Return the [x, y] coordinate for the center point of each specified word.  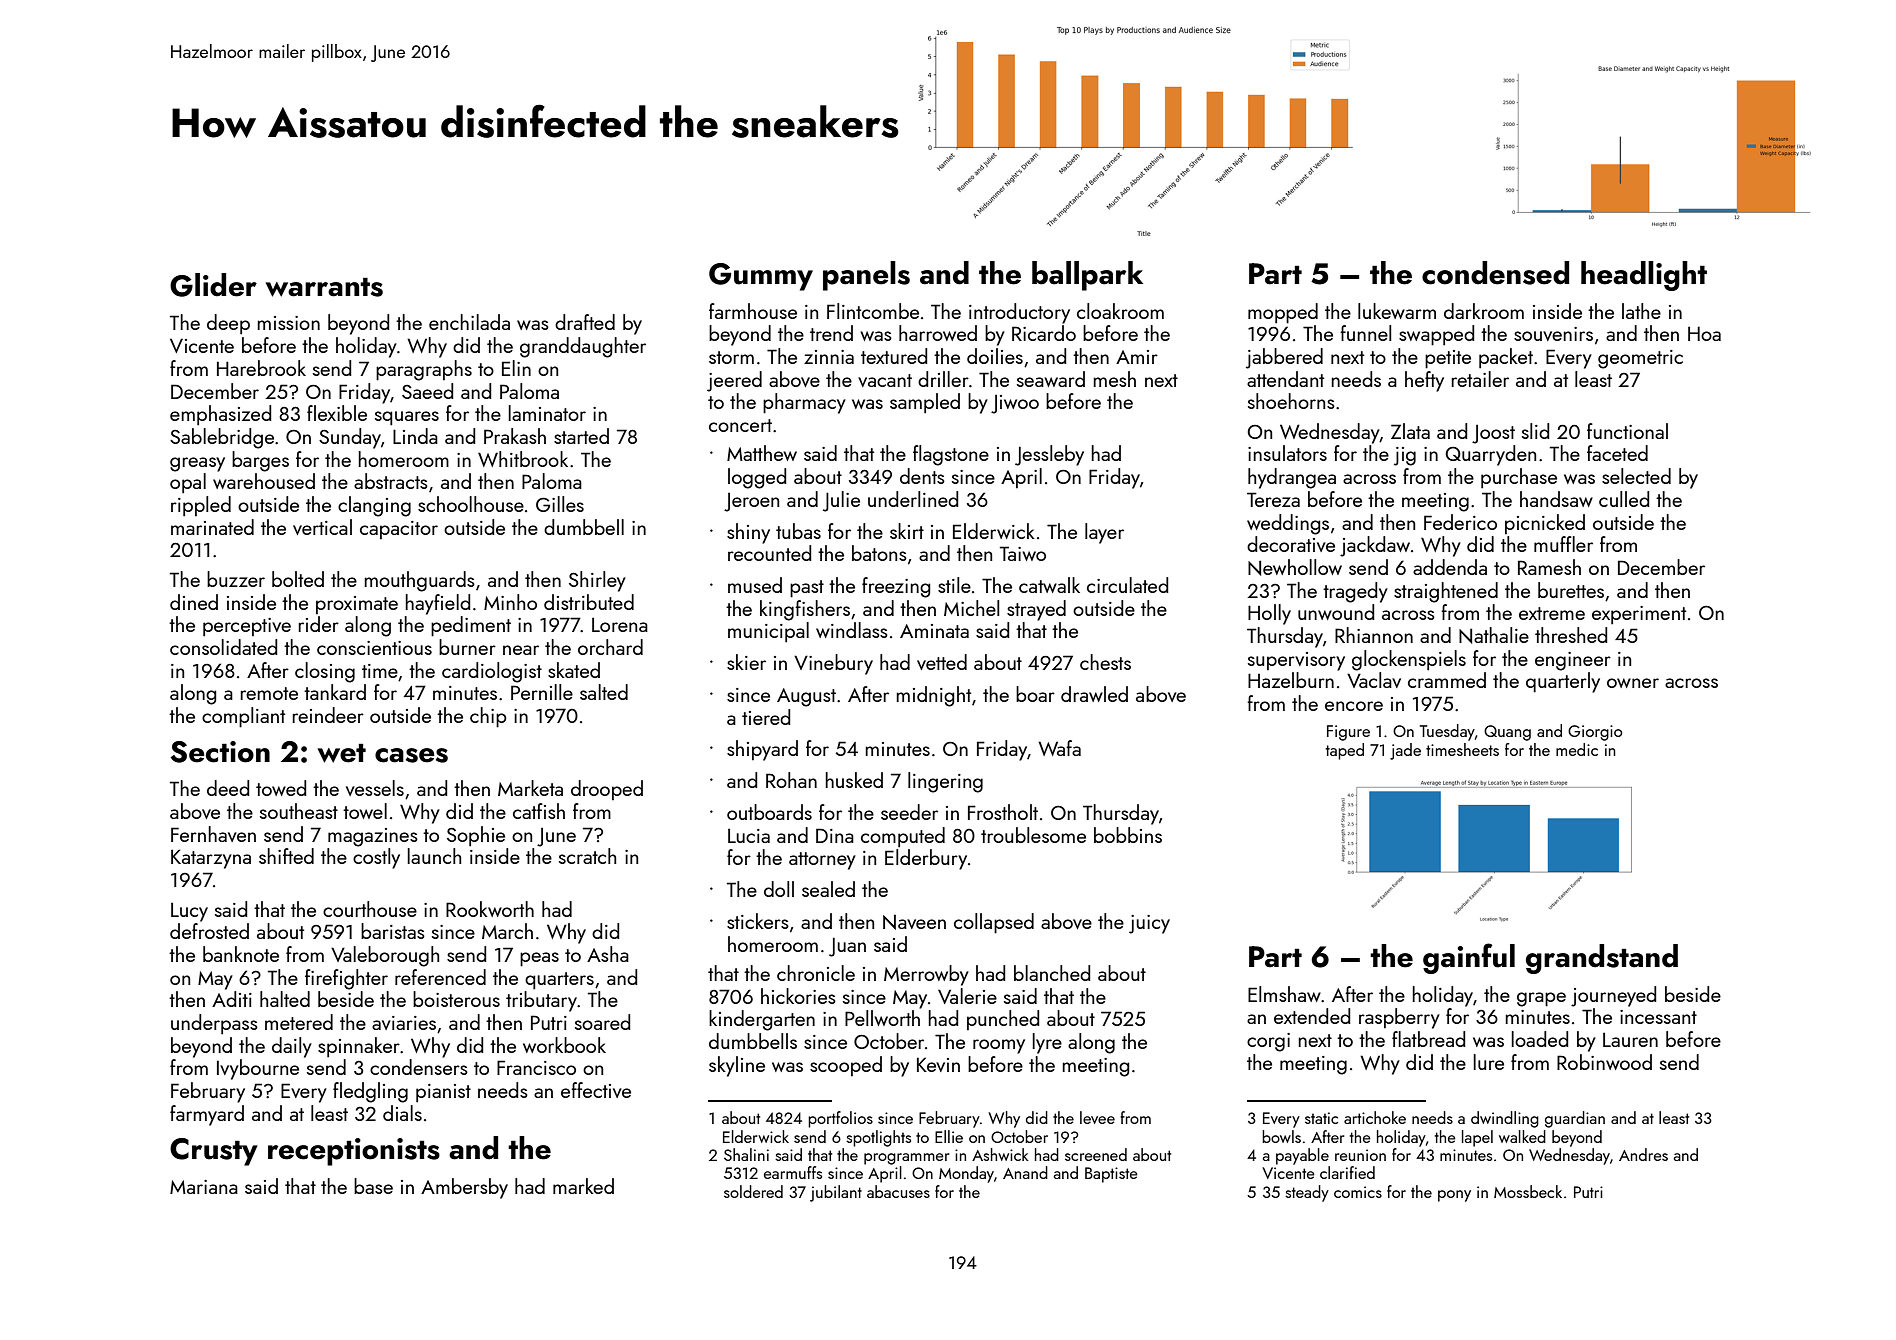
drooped [607, 790]
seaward [1051, 379]
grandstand [1602, 959]
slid [1535, 431]
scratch [587, 856]
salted [604, 692]
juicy [1149, 924]
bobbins [1128, 835]
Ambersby [464, 1188]
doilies [995, 356]
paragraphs [424, 370]
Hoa [1704, 333]
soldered [753, 1191]
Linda [415, 436]
